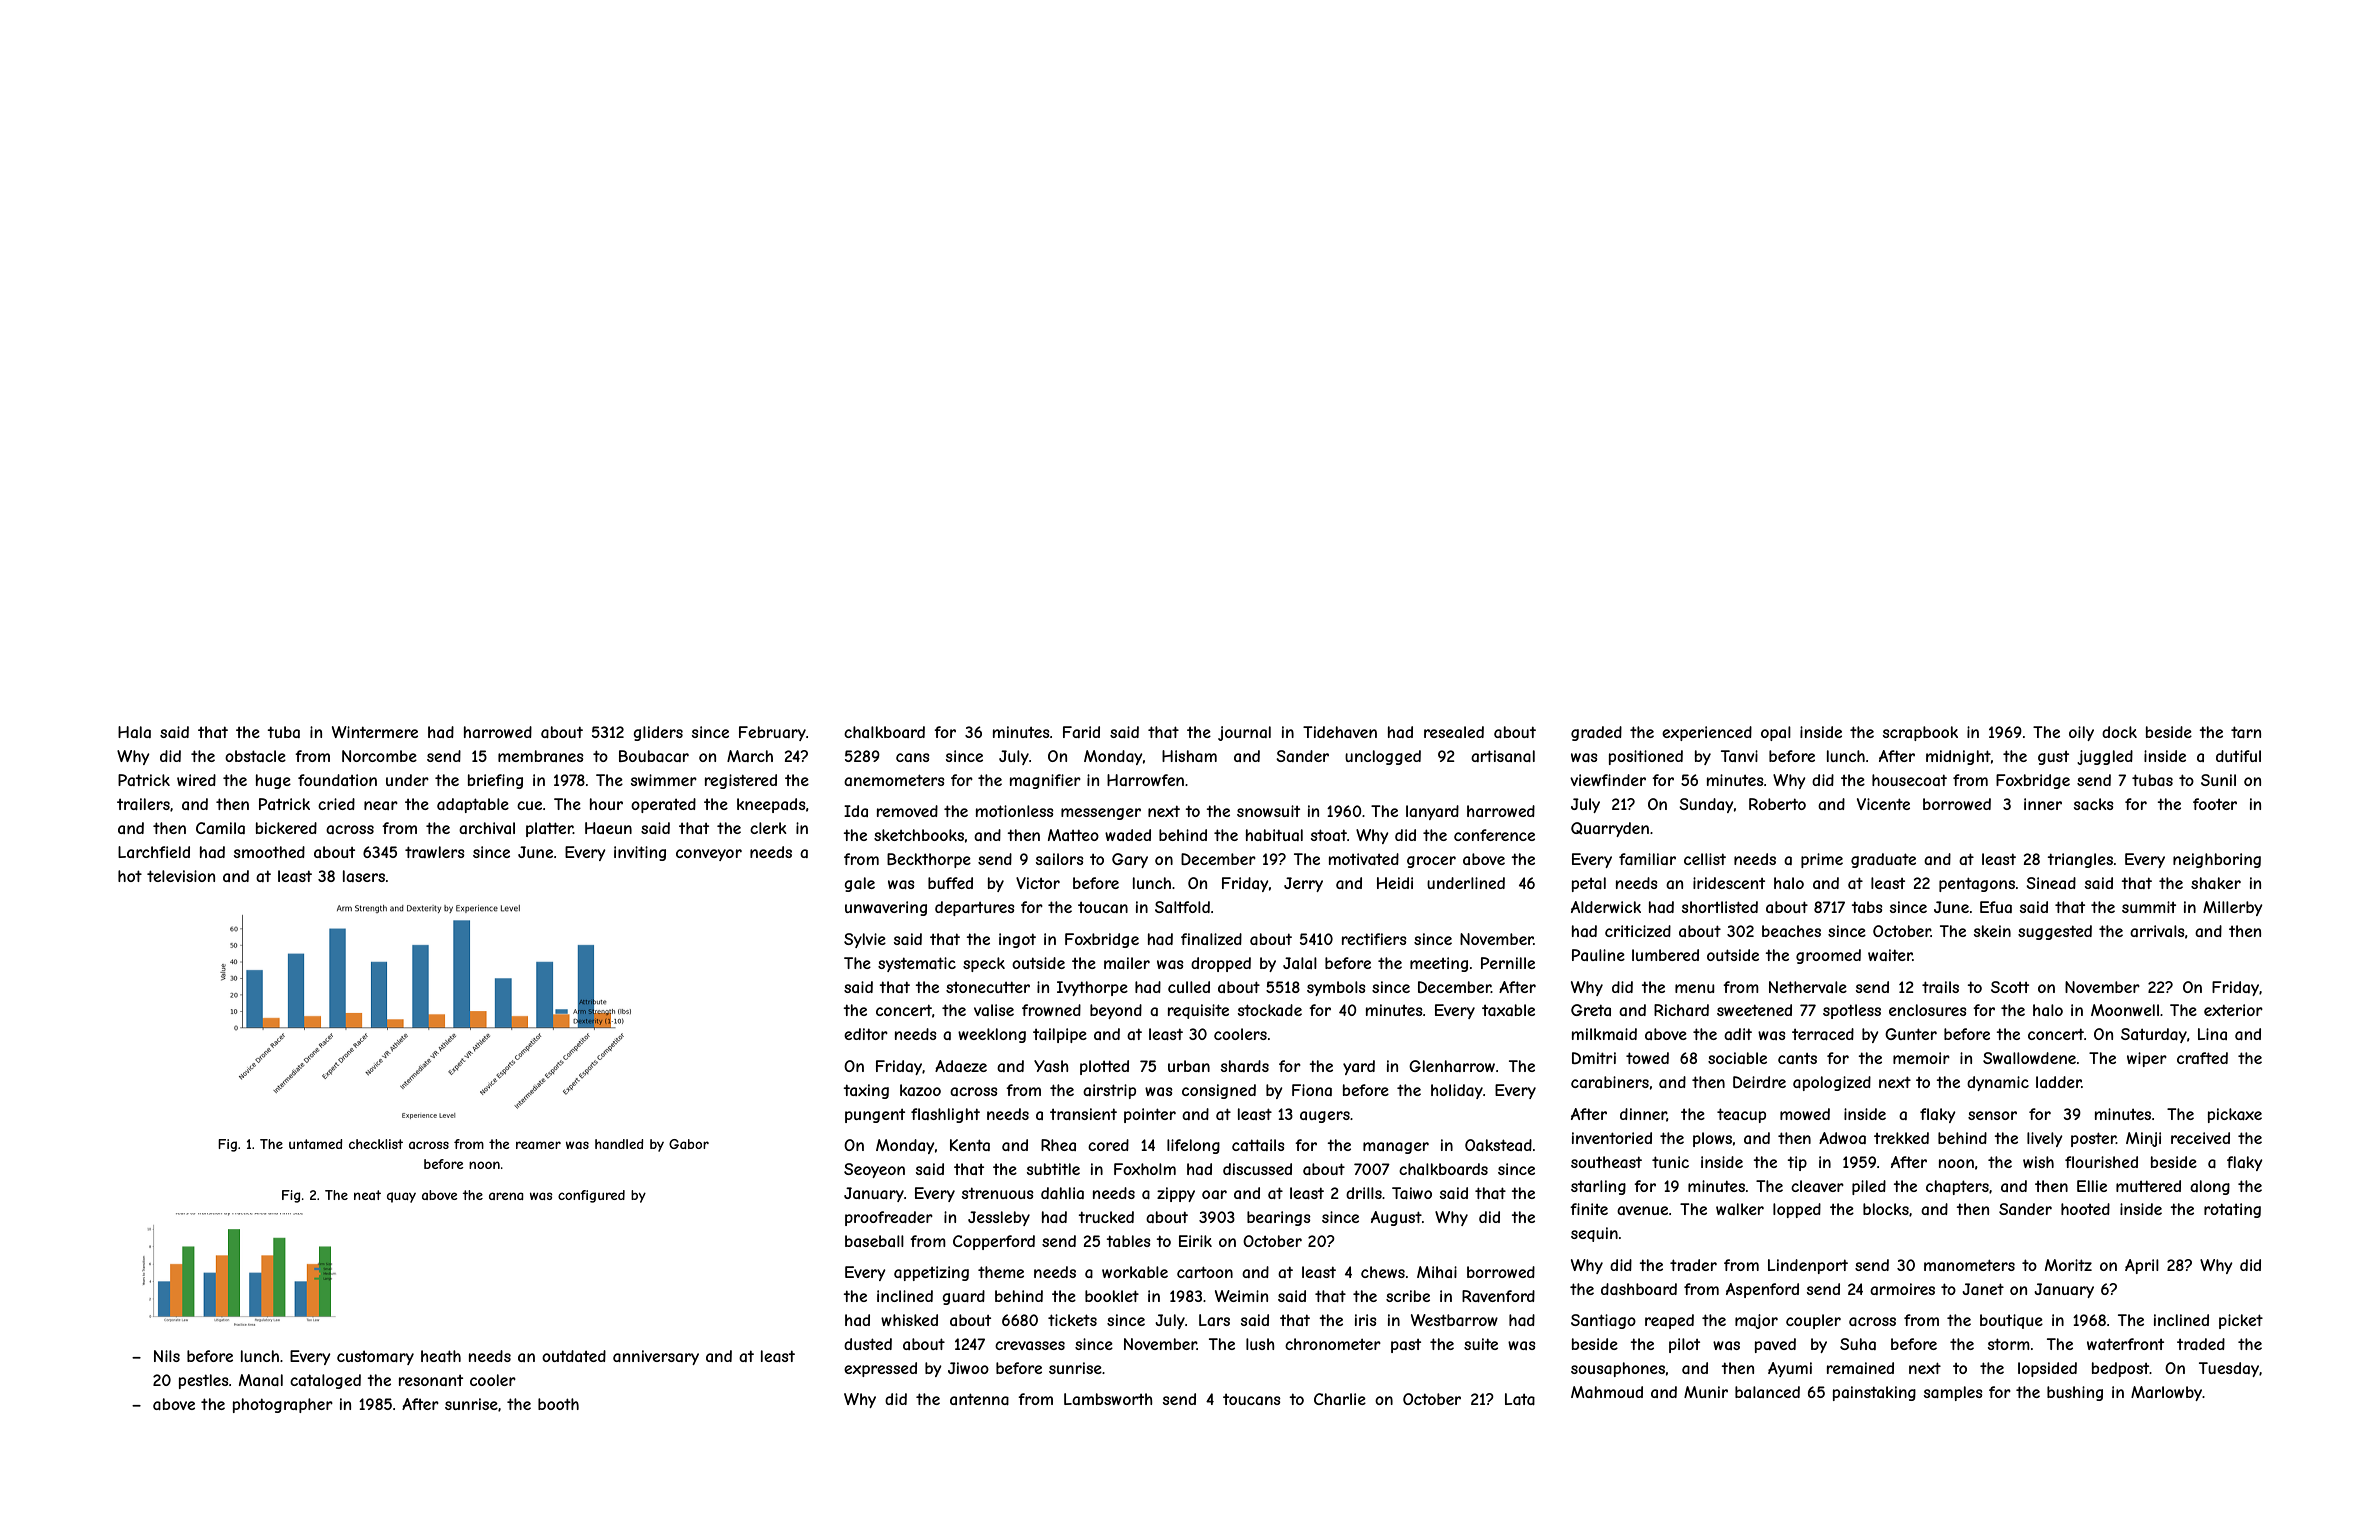 The width and height of the screenshot is (2380, 1540). Describe the element at coordinates (1395, 883) in the screenshot. I see `Heidi` at that location.
